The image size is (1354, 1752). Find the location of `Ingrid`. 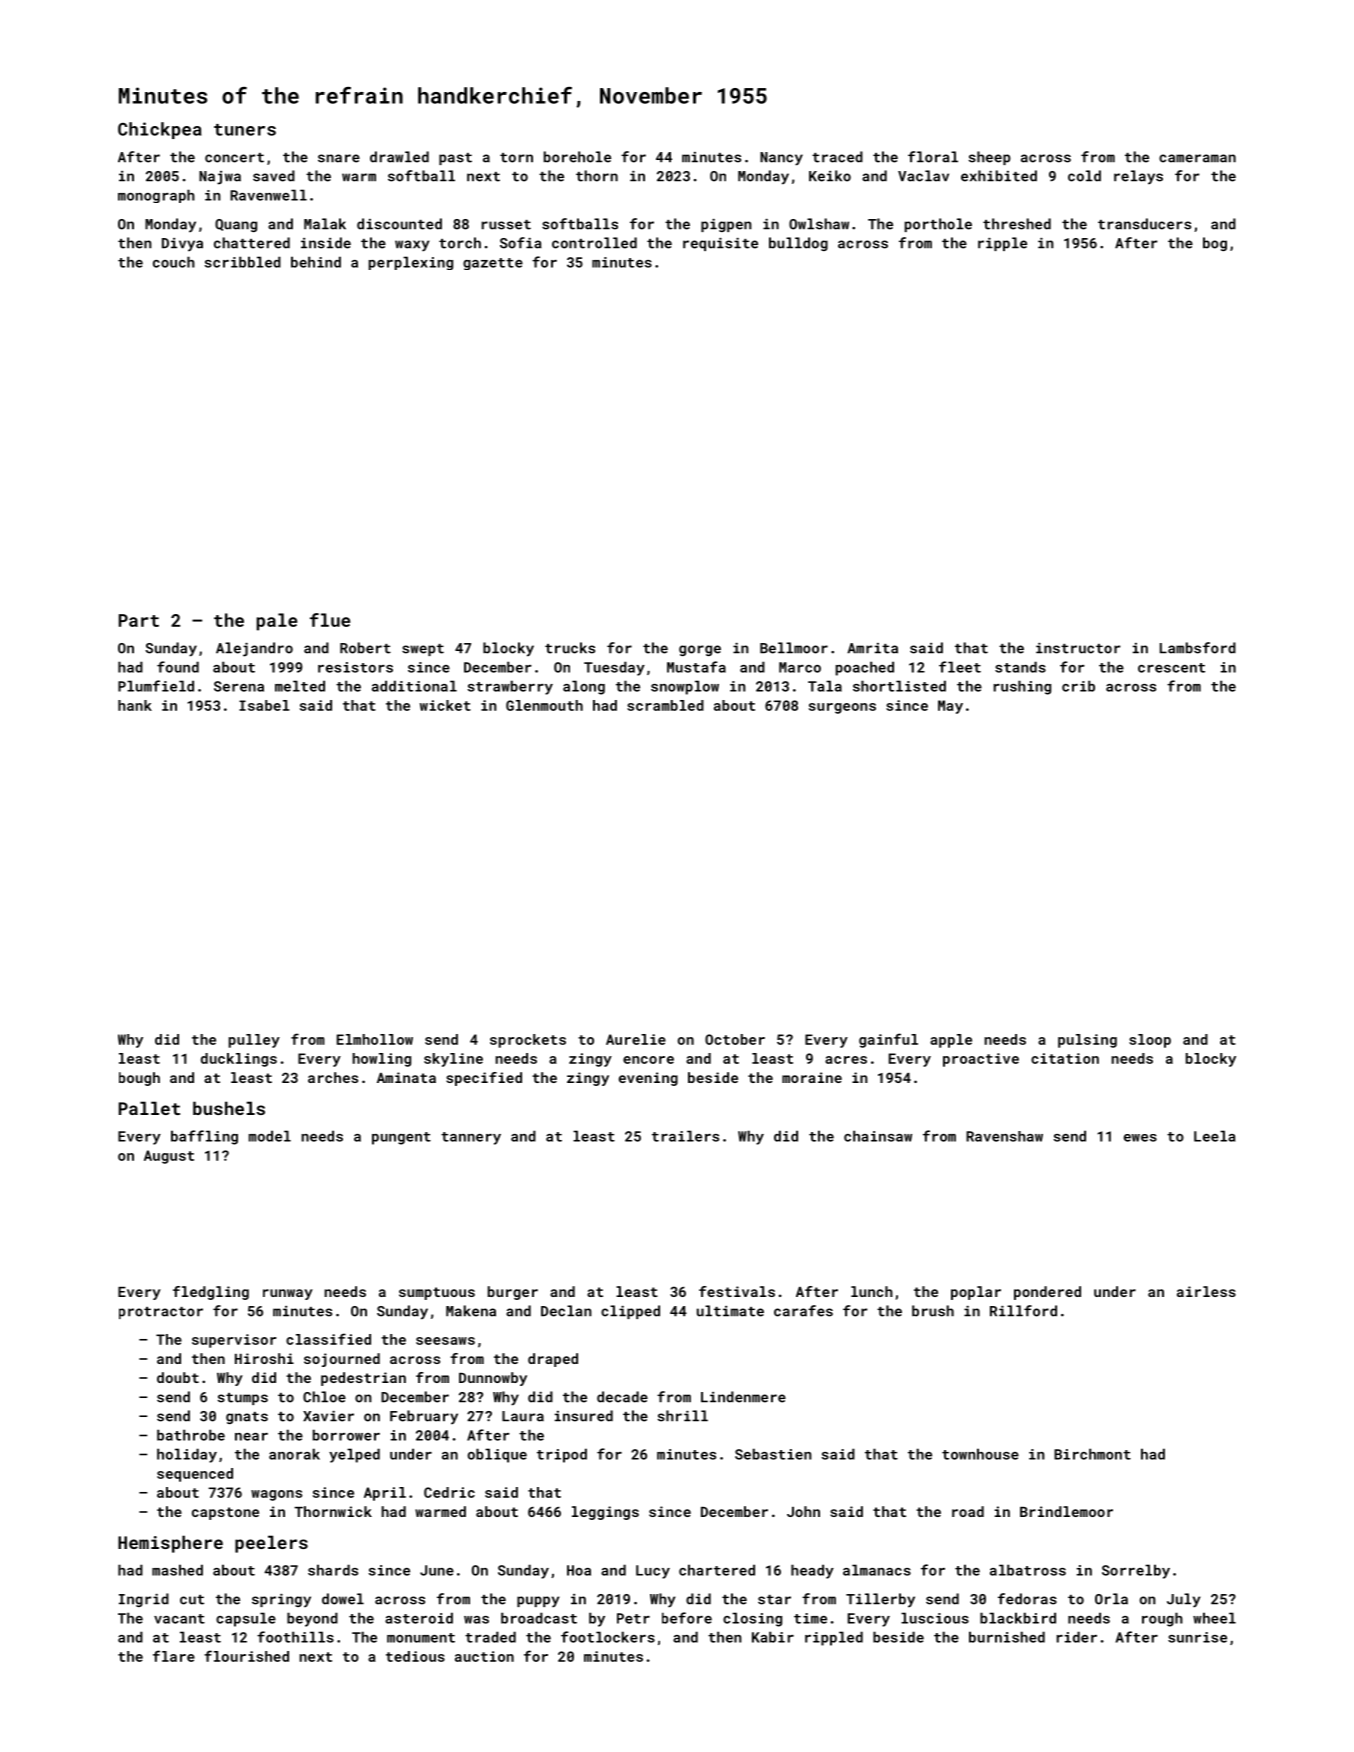

Ingrid is located at coordinates (144, 1600).
